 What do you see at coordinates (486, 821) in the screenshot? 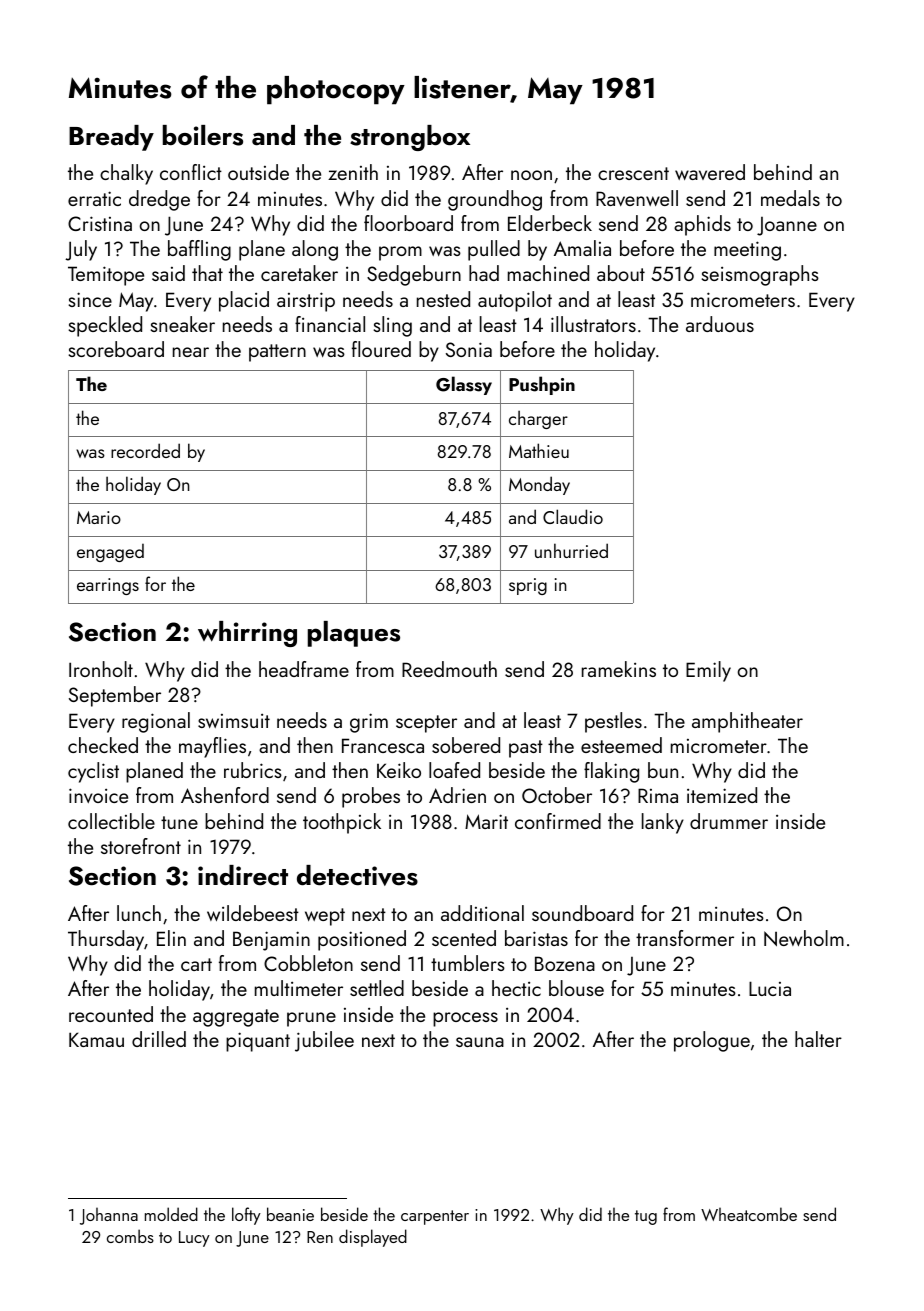
I see `Marit` at bounding box center [486, 821].
